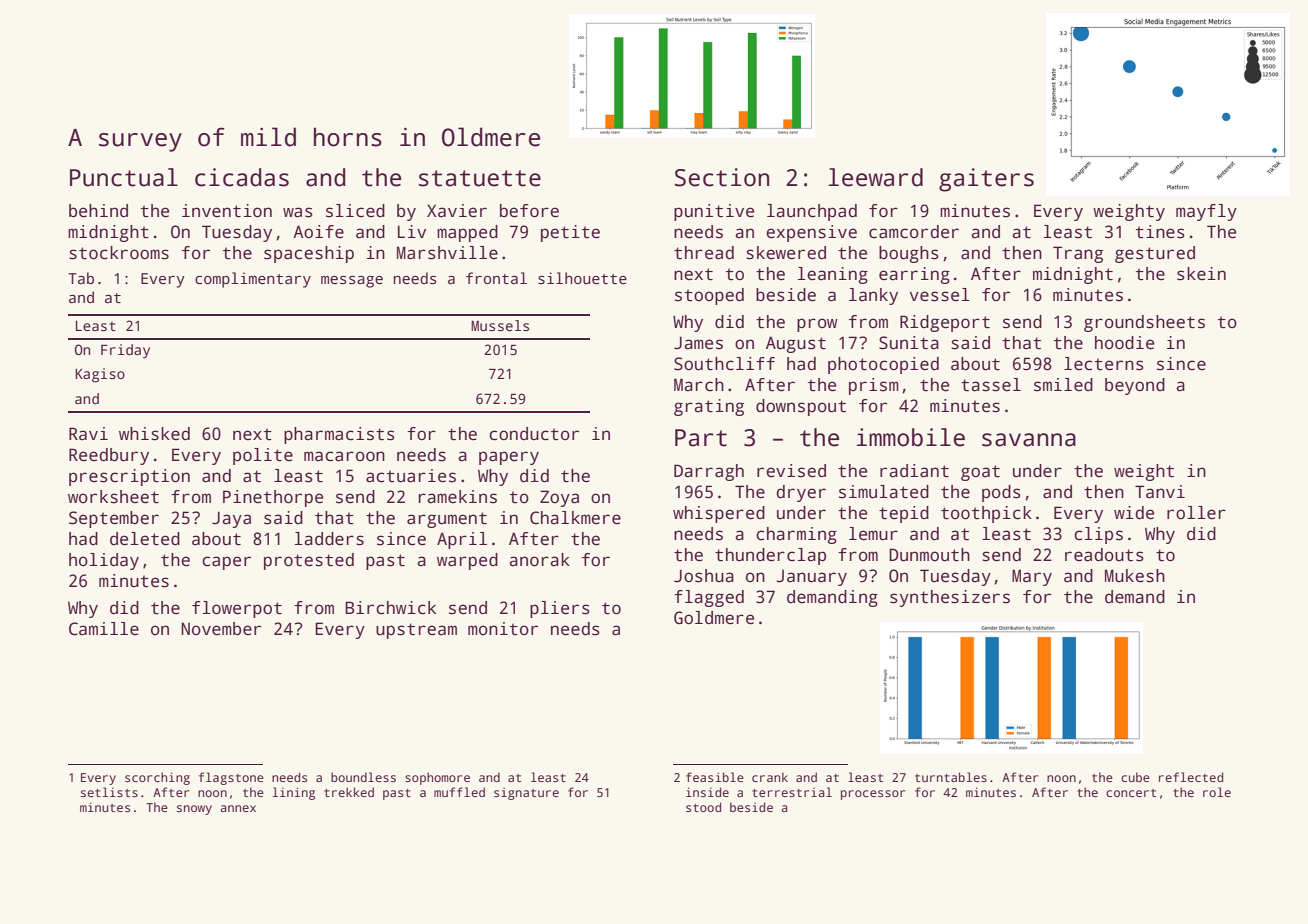 This screenshot has height=924, width=1308. Describe the element at coordinates (801, 493) in the screenshot. I see `dryer` at that location.
